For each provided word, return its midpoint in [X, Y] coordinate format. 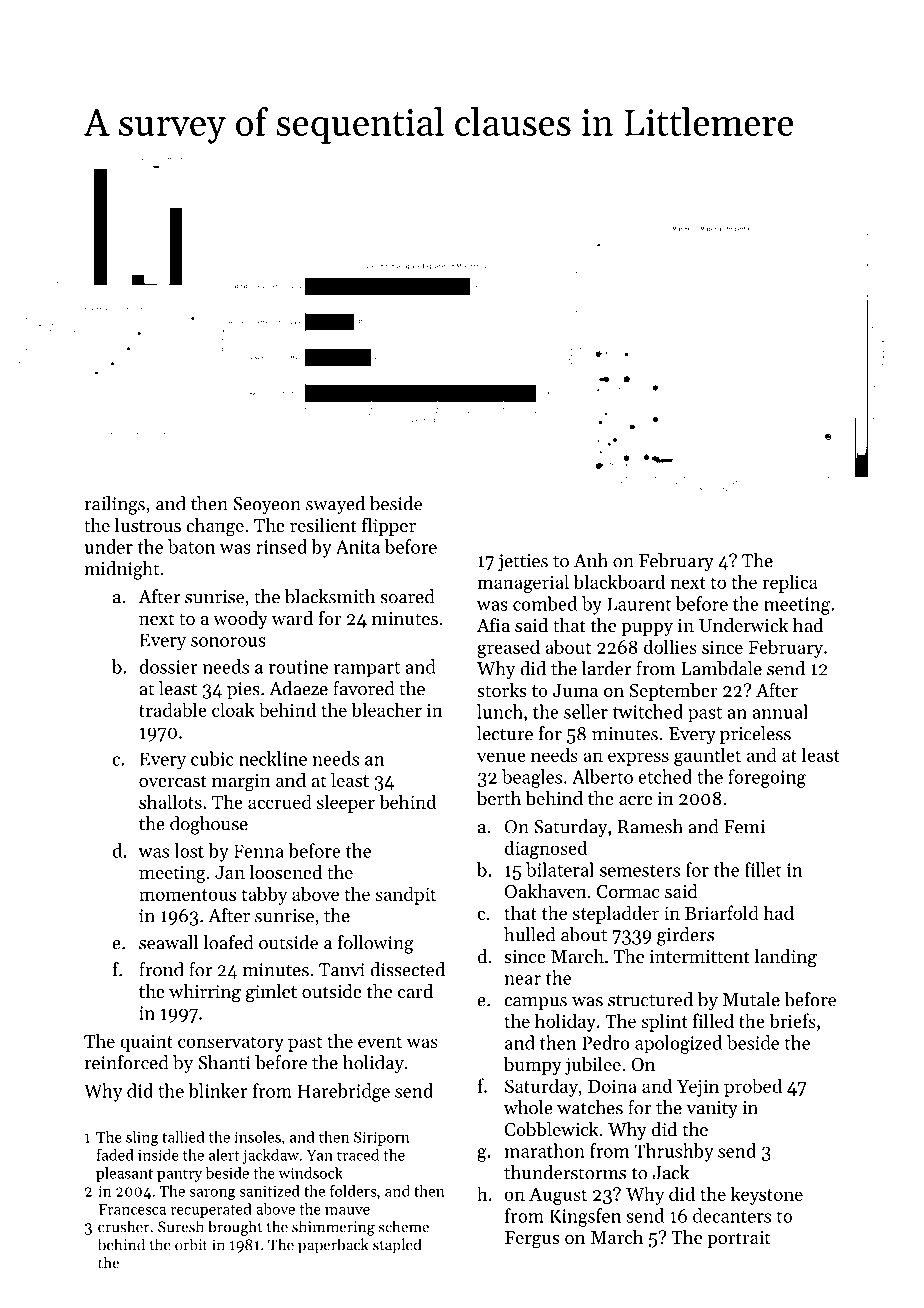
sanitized [269, 1191]
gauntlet [707, 756]
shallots [170, 801]
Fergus [532, 1240]
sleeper [346, 803]
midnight [122, 570]
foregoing [767, 778]
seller [586, 711]
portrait [738, 1239]
